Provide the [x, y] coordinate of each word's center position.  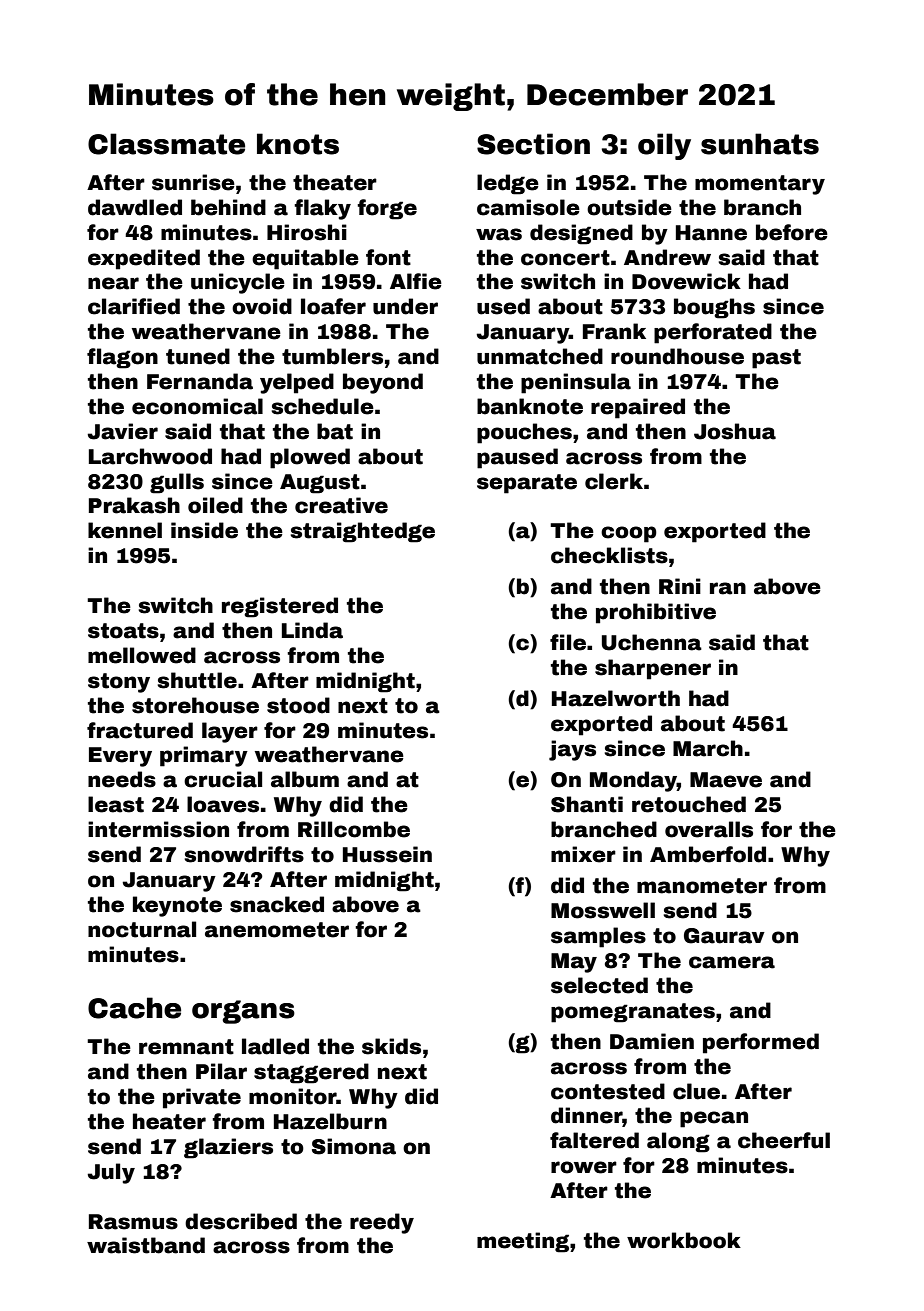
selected [599, 985]
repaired [638, 408]
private [202, 1098]
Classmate [166, 144]
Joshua [735, 431]
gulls [177, 483]
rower [584, 1167]
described [241, 1221]
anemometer [277, 930]
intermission [158, 829]
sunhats [760, 144]
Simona [354, 1146]
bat [335, 431]
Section [533, 144]
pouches [524, 433]
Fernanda [200, 381]
